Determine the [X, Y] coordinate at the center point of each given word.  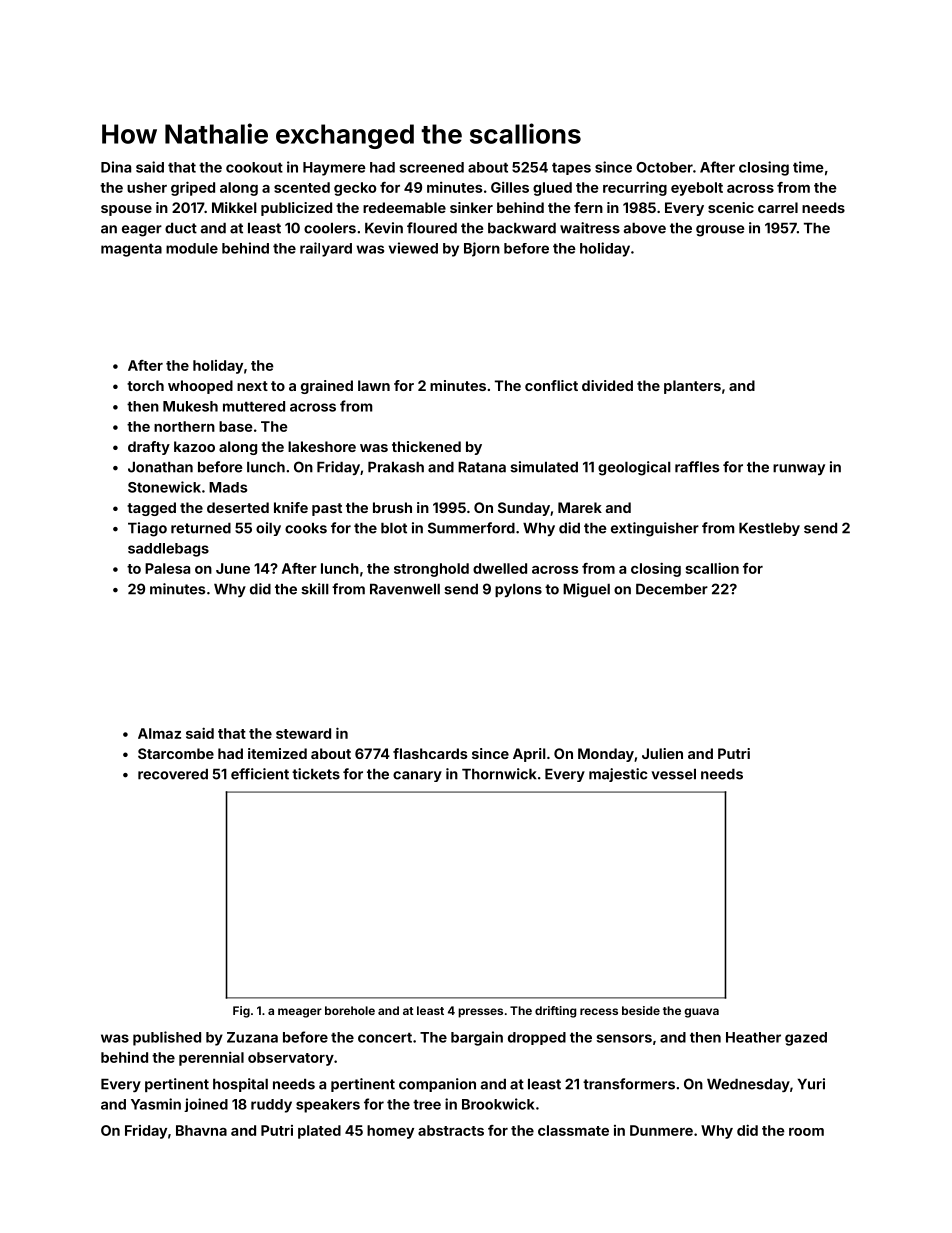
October [664, 167]
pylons [518, 590]
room [806, 1132]
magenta [131, 250]
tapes [571, 169]
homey [390, 1132]
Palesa [167, 568]
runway [799, 469]
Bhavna [201, 1130]
